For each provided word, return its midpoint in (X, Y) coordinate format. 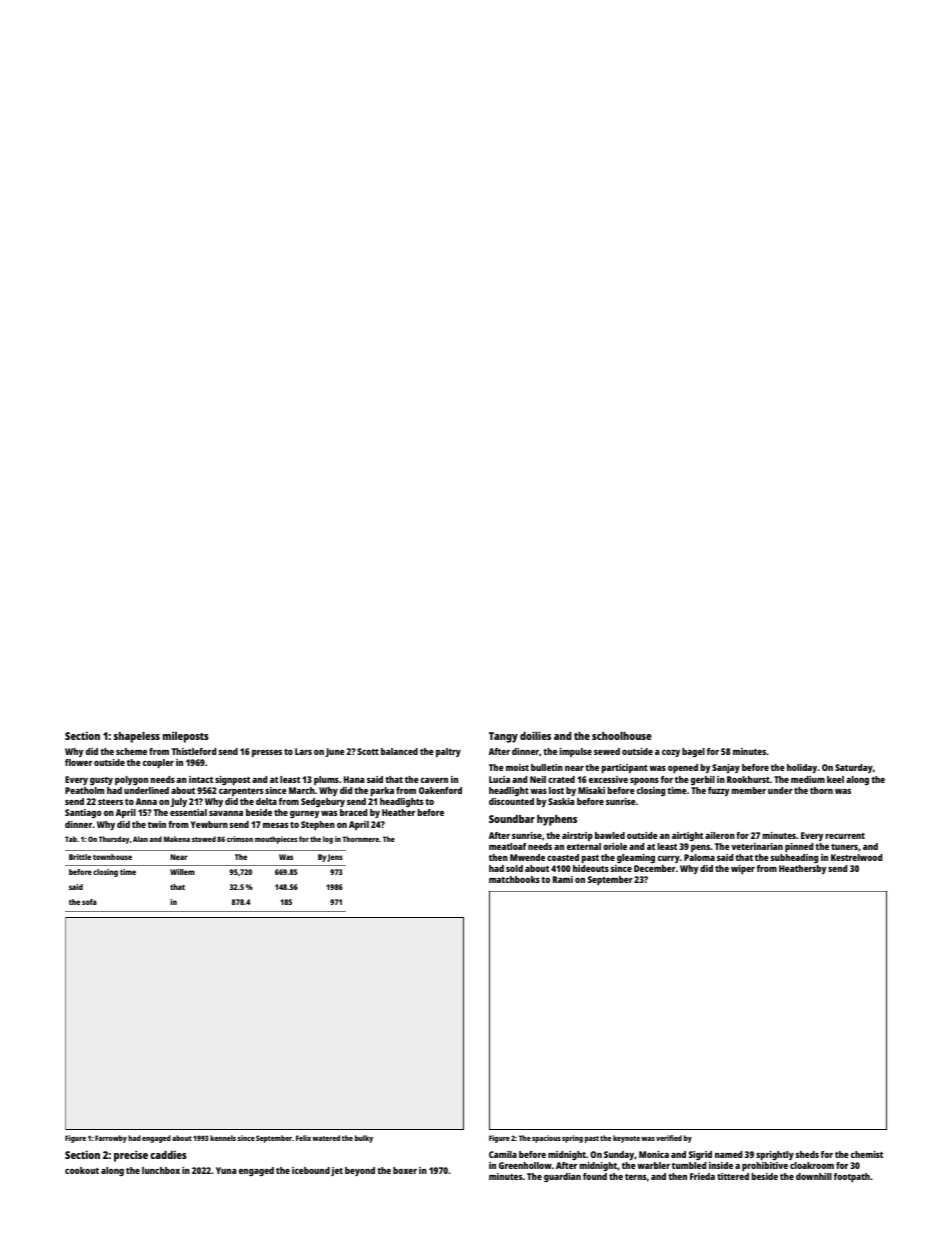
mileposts (186, 737)
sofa (89, 902)
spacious (546, 1139)
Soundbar (512, 819)
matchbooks (514, 879)
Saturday (854, 768)
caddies (168, 1154)
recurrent (845, 836)
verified (669, 1138)
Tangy (503, 737)
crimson (240, 839)
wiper (743, 869)
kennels (223, 1138)
